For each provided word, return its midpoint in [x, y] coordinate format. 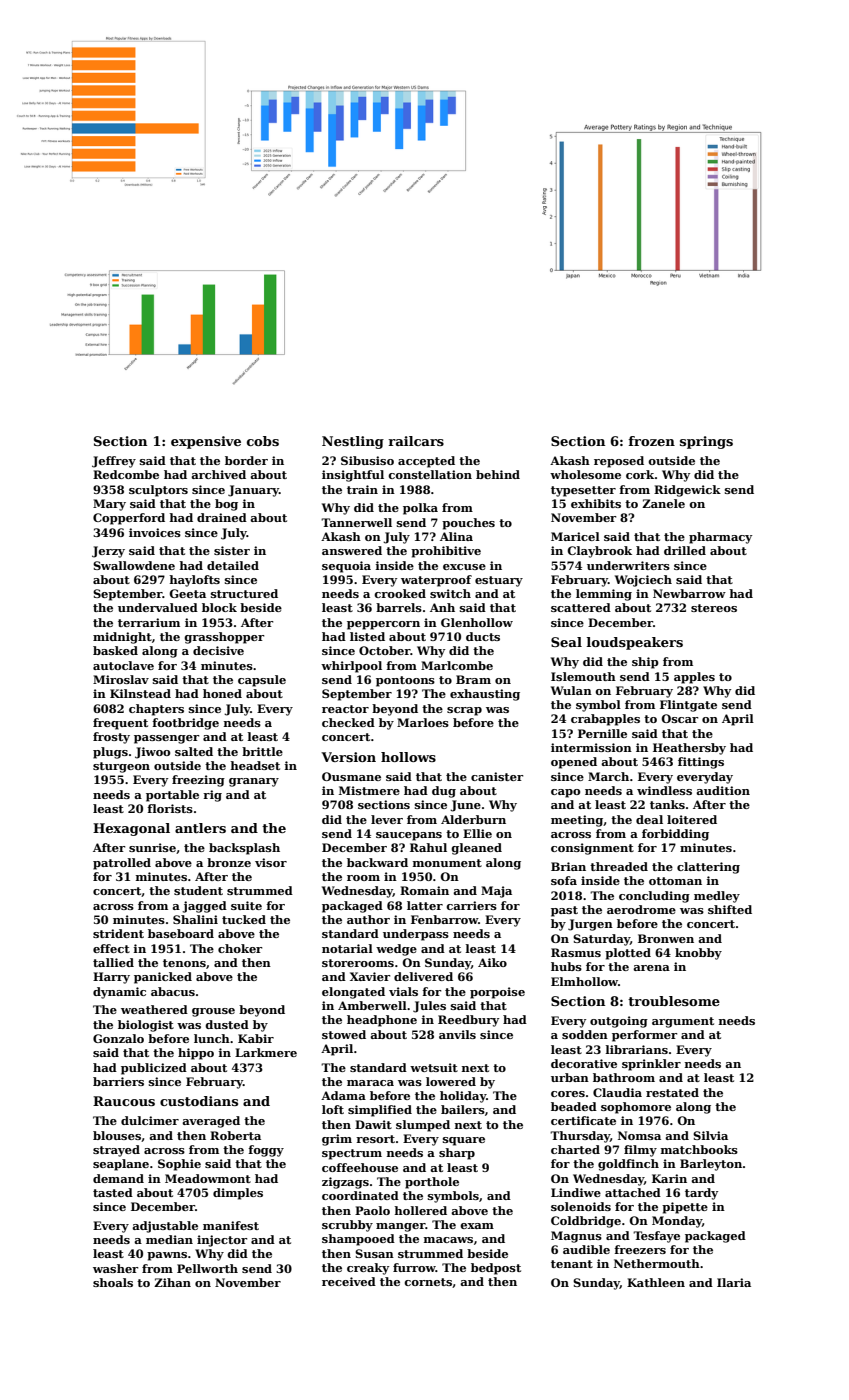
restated [672, 1092]
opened [574, 763]
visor [271, 862]
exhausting [485, 695]
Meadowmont [208, 1178]
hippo [196, 1054]
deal [649, 819]
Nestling [353, 442]
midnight [122, 638]
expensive [206, 442]
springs [706, 442]
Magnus [576, 1237]
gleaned [476, 849]
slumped [423, 1126]
